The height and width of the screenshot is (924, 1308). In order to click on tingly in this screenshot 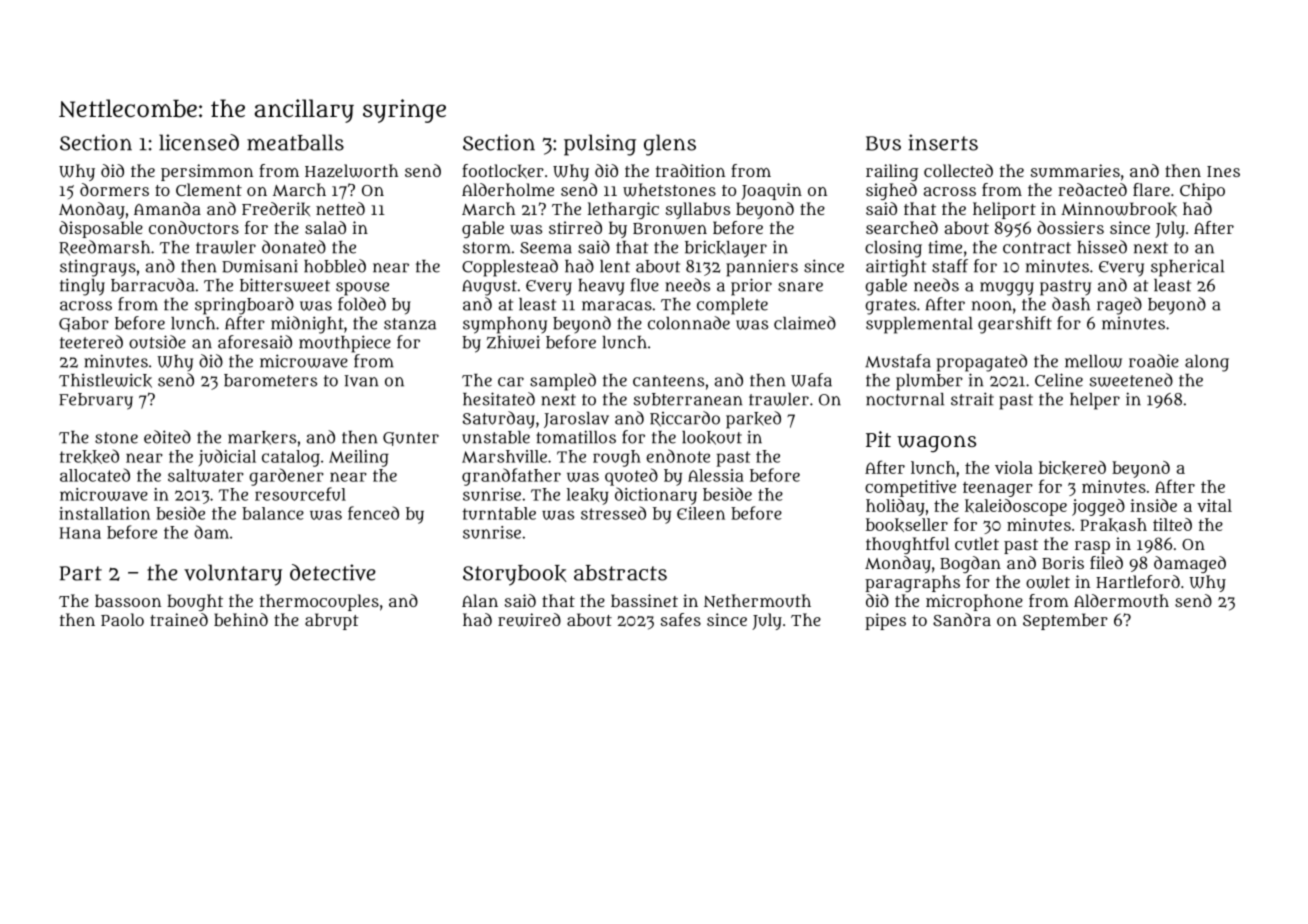, I will do `click(82, 287)`.
